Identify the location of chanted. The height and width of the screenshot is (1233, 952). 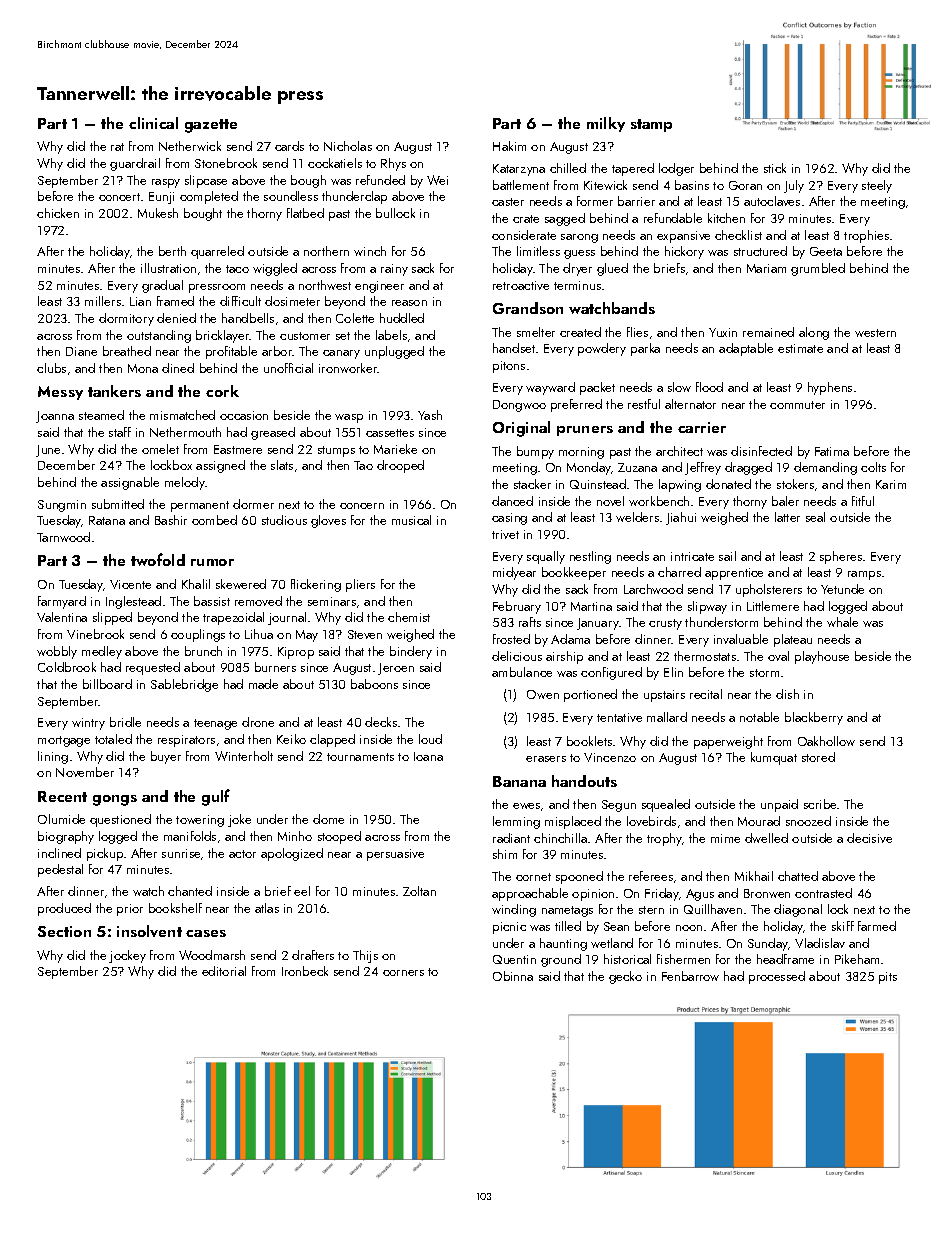
(190, 891).
